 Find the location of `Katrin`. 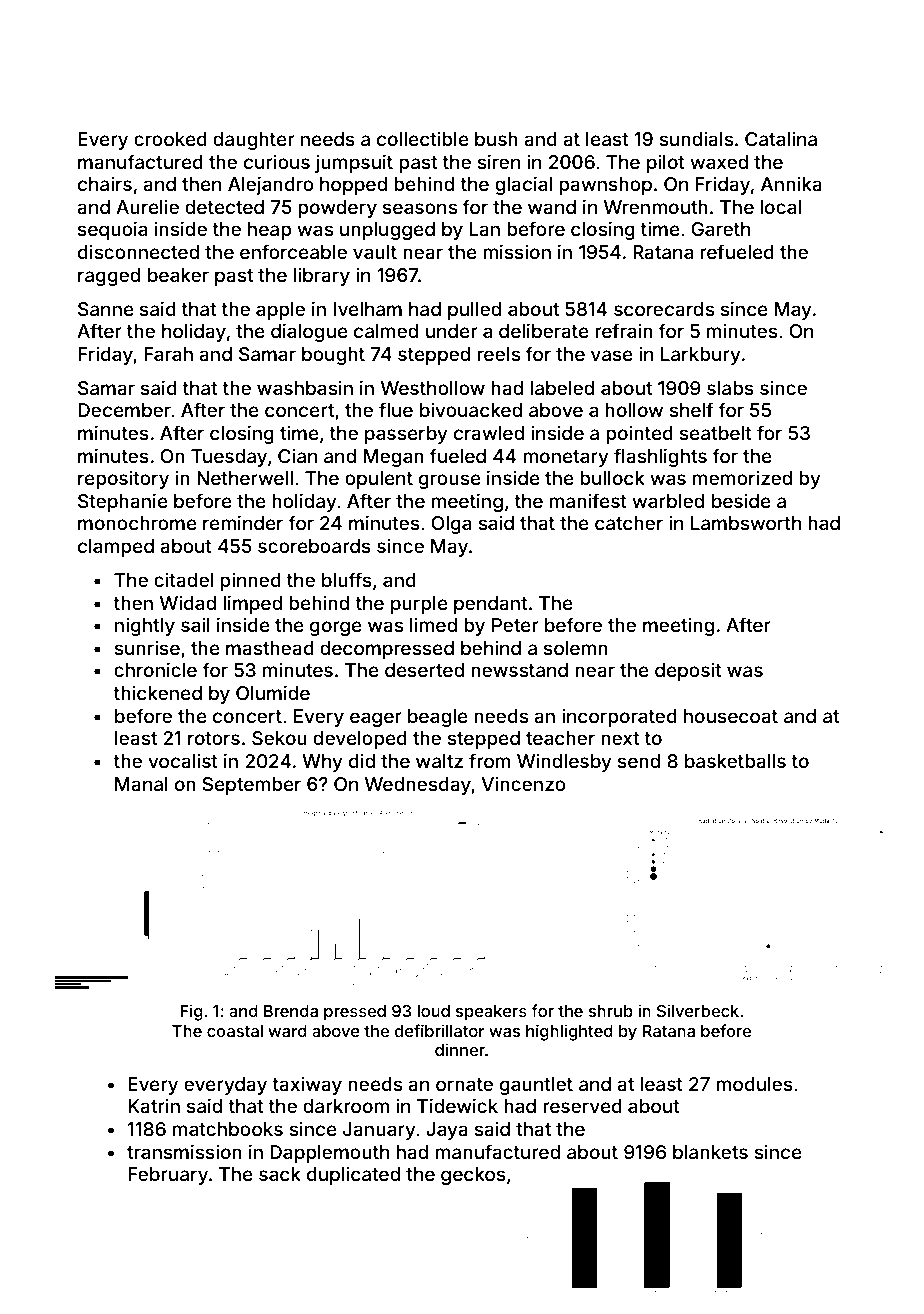

Katrin is located at coordinates (154, 1105).
